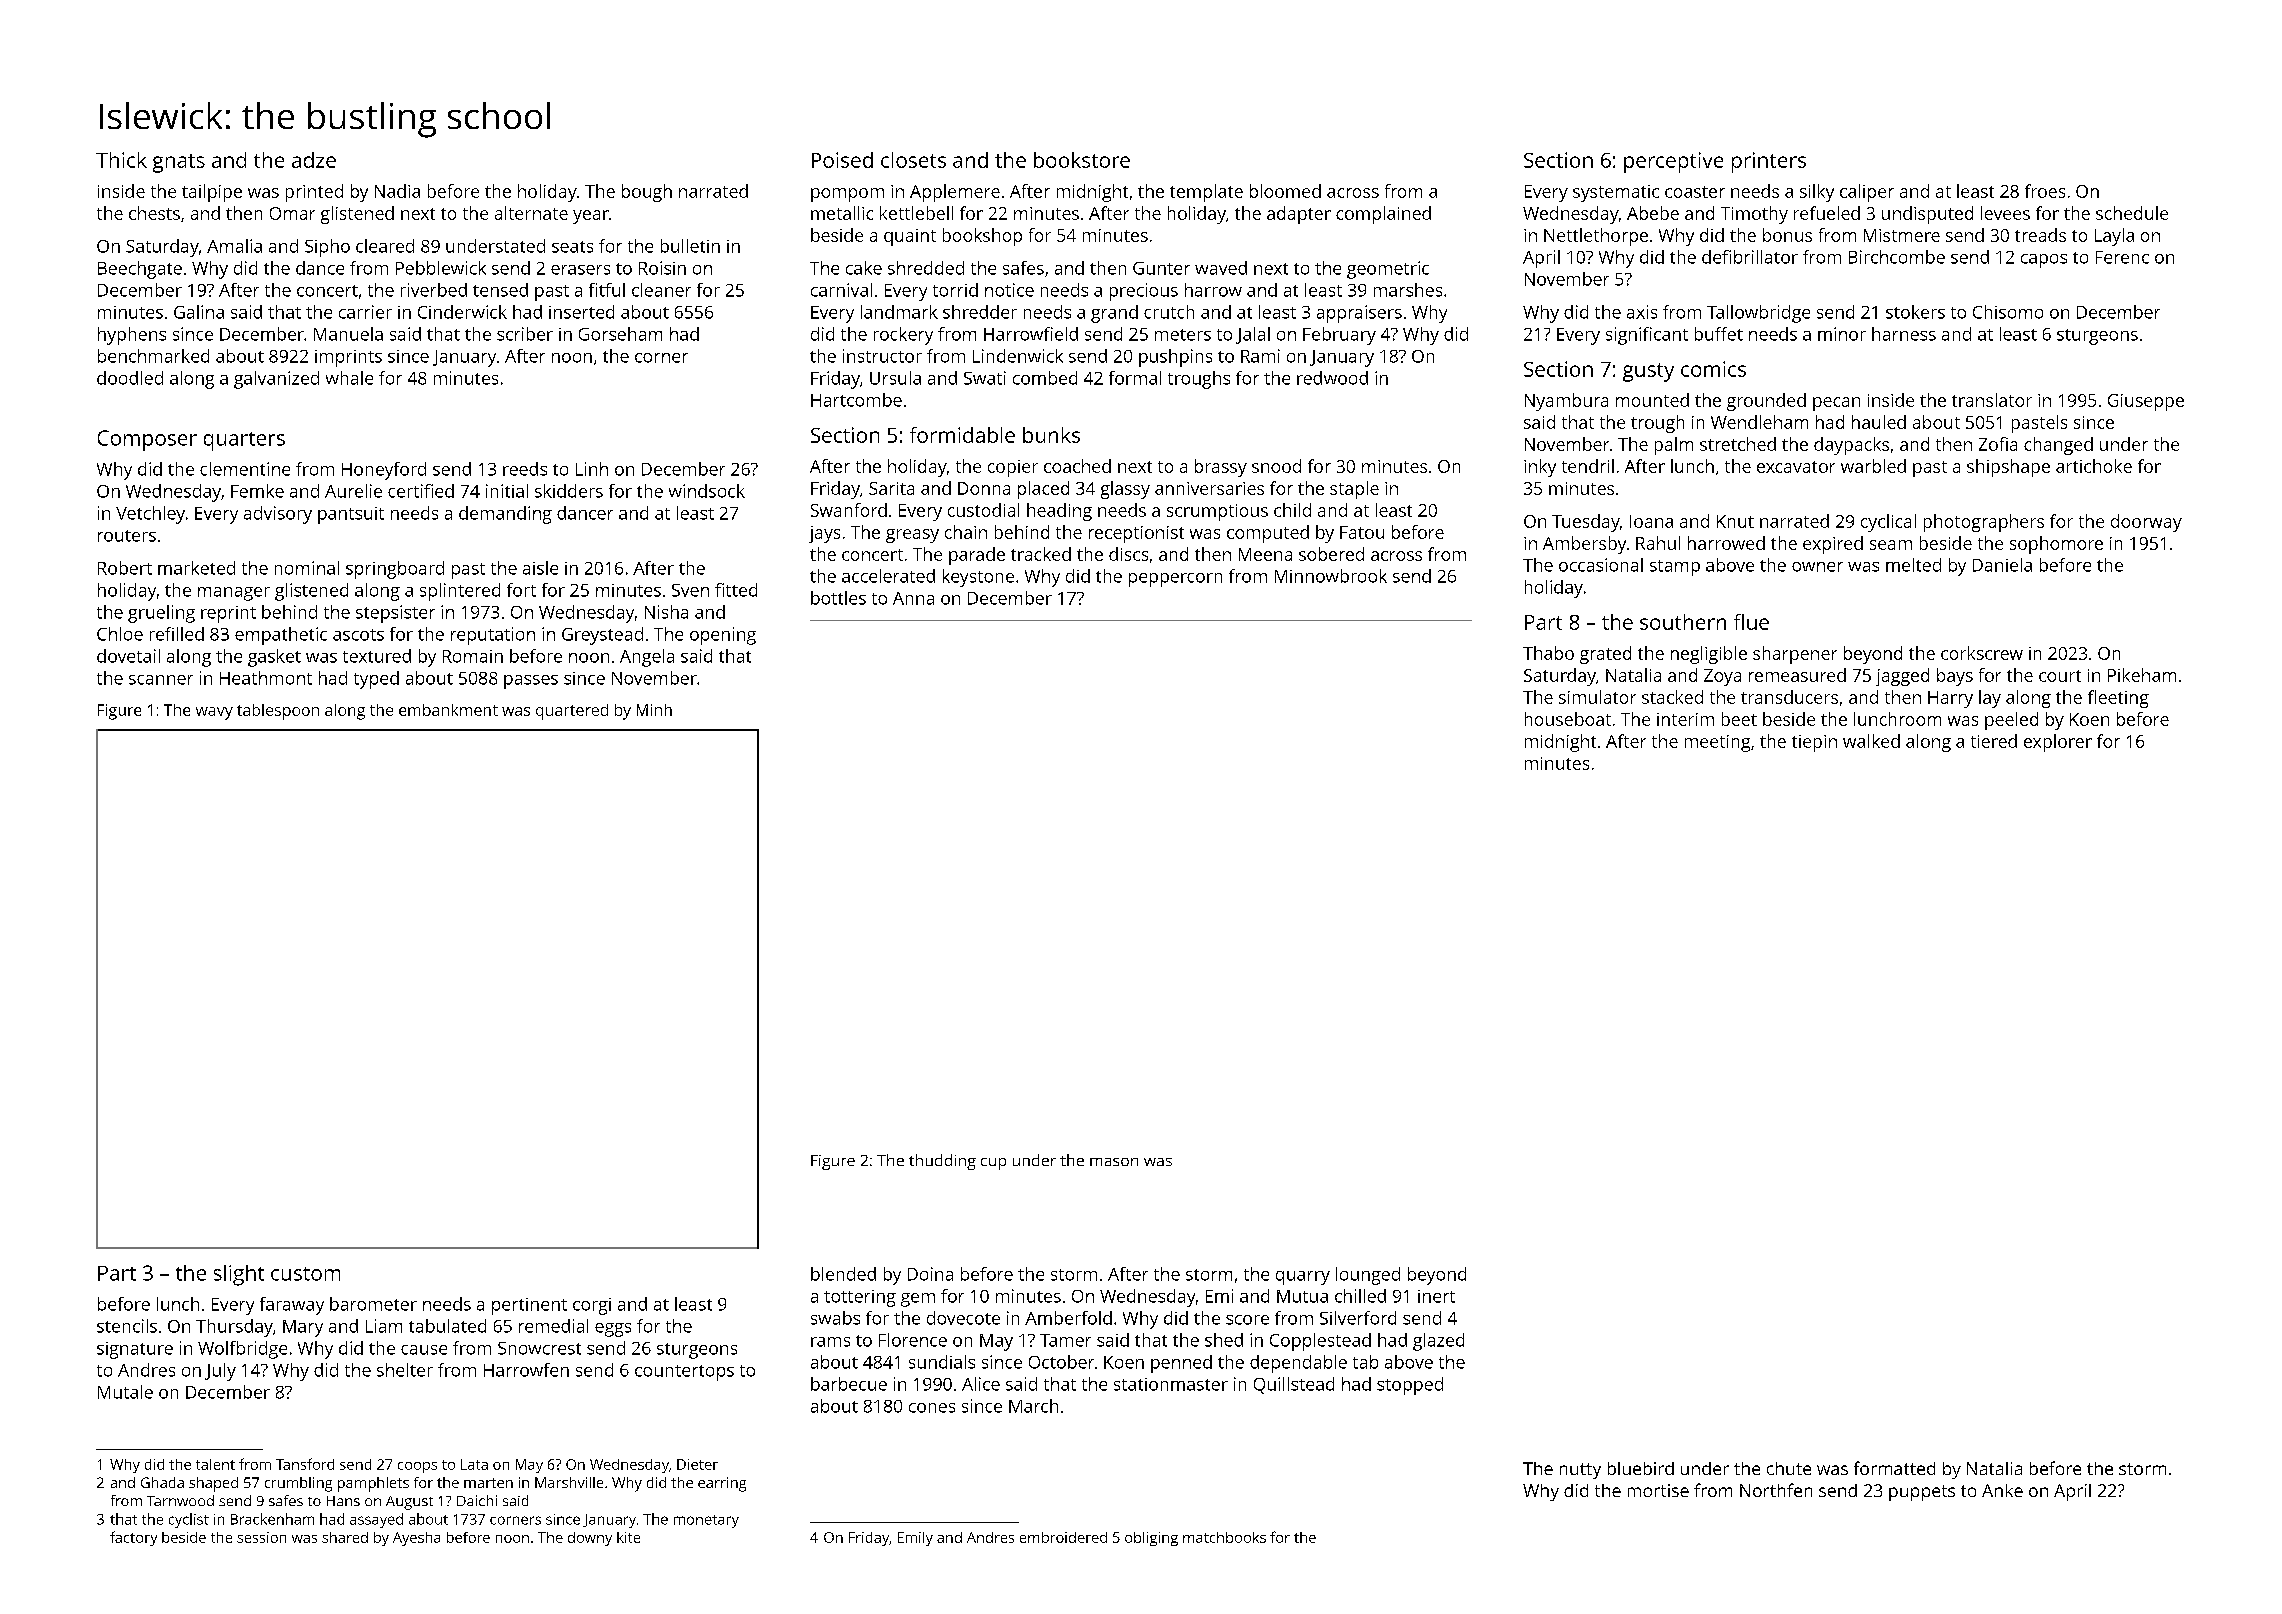 The width and height of the screenshot is (2282, 1614). I want to click on quarry, so click(1303, 1278).
